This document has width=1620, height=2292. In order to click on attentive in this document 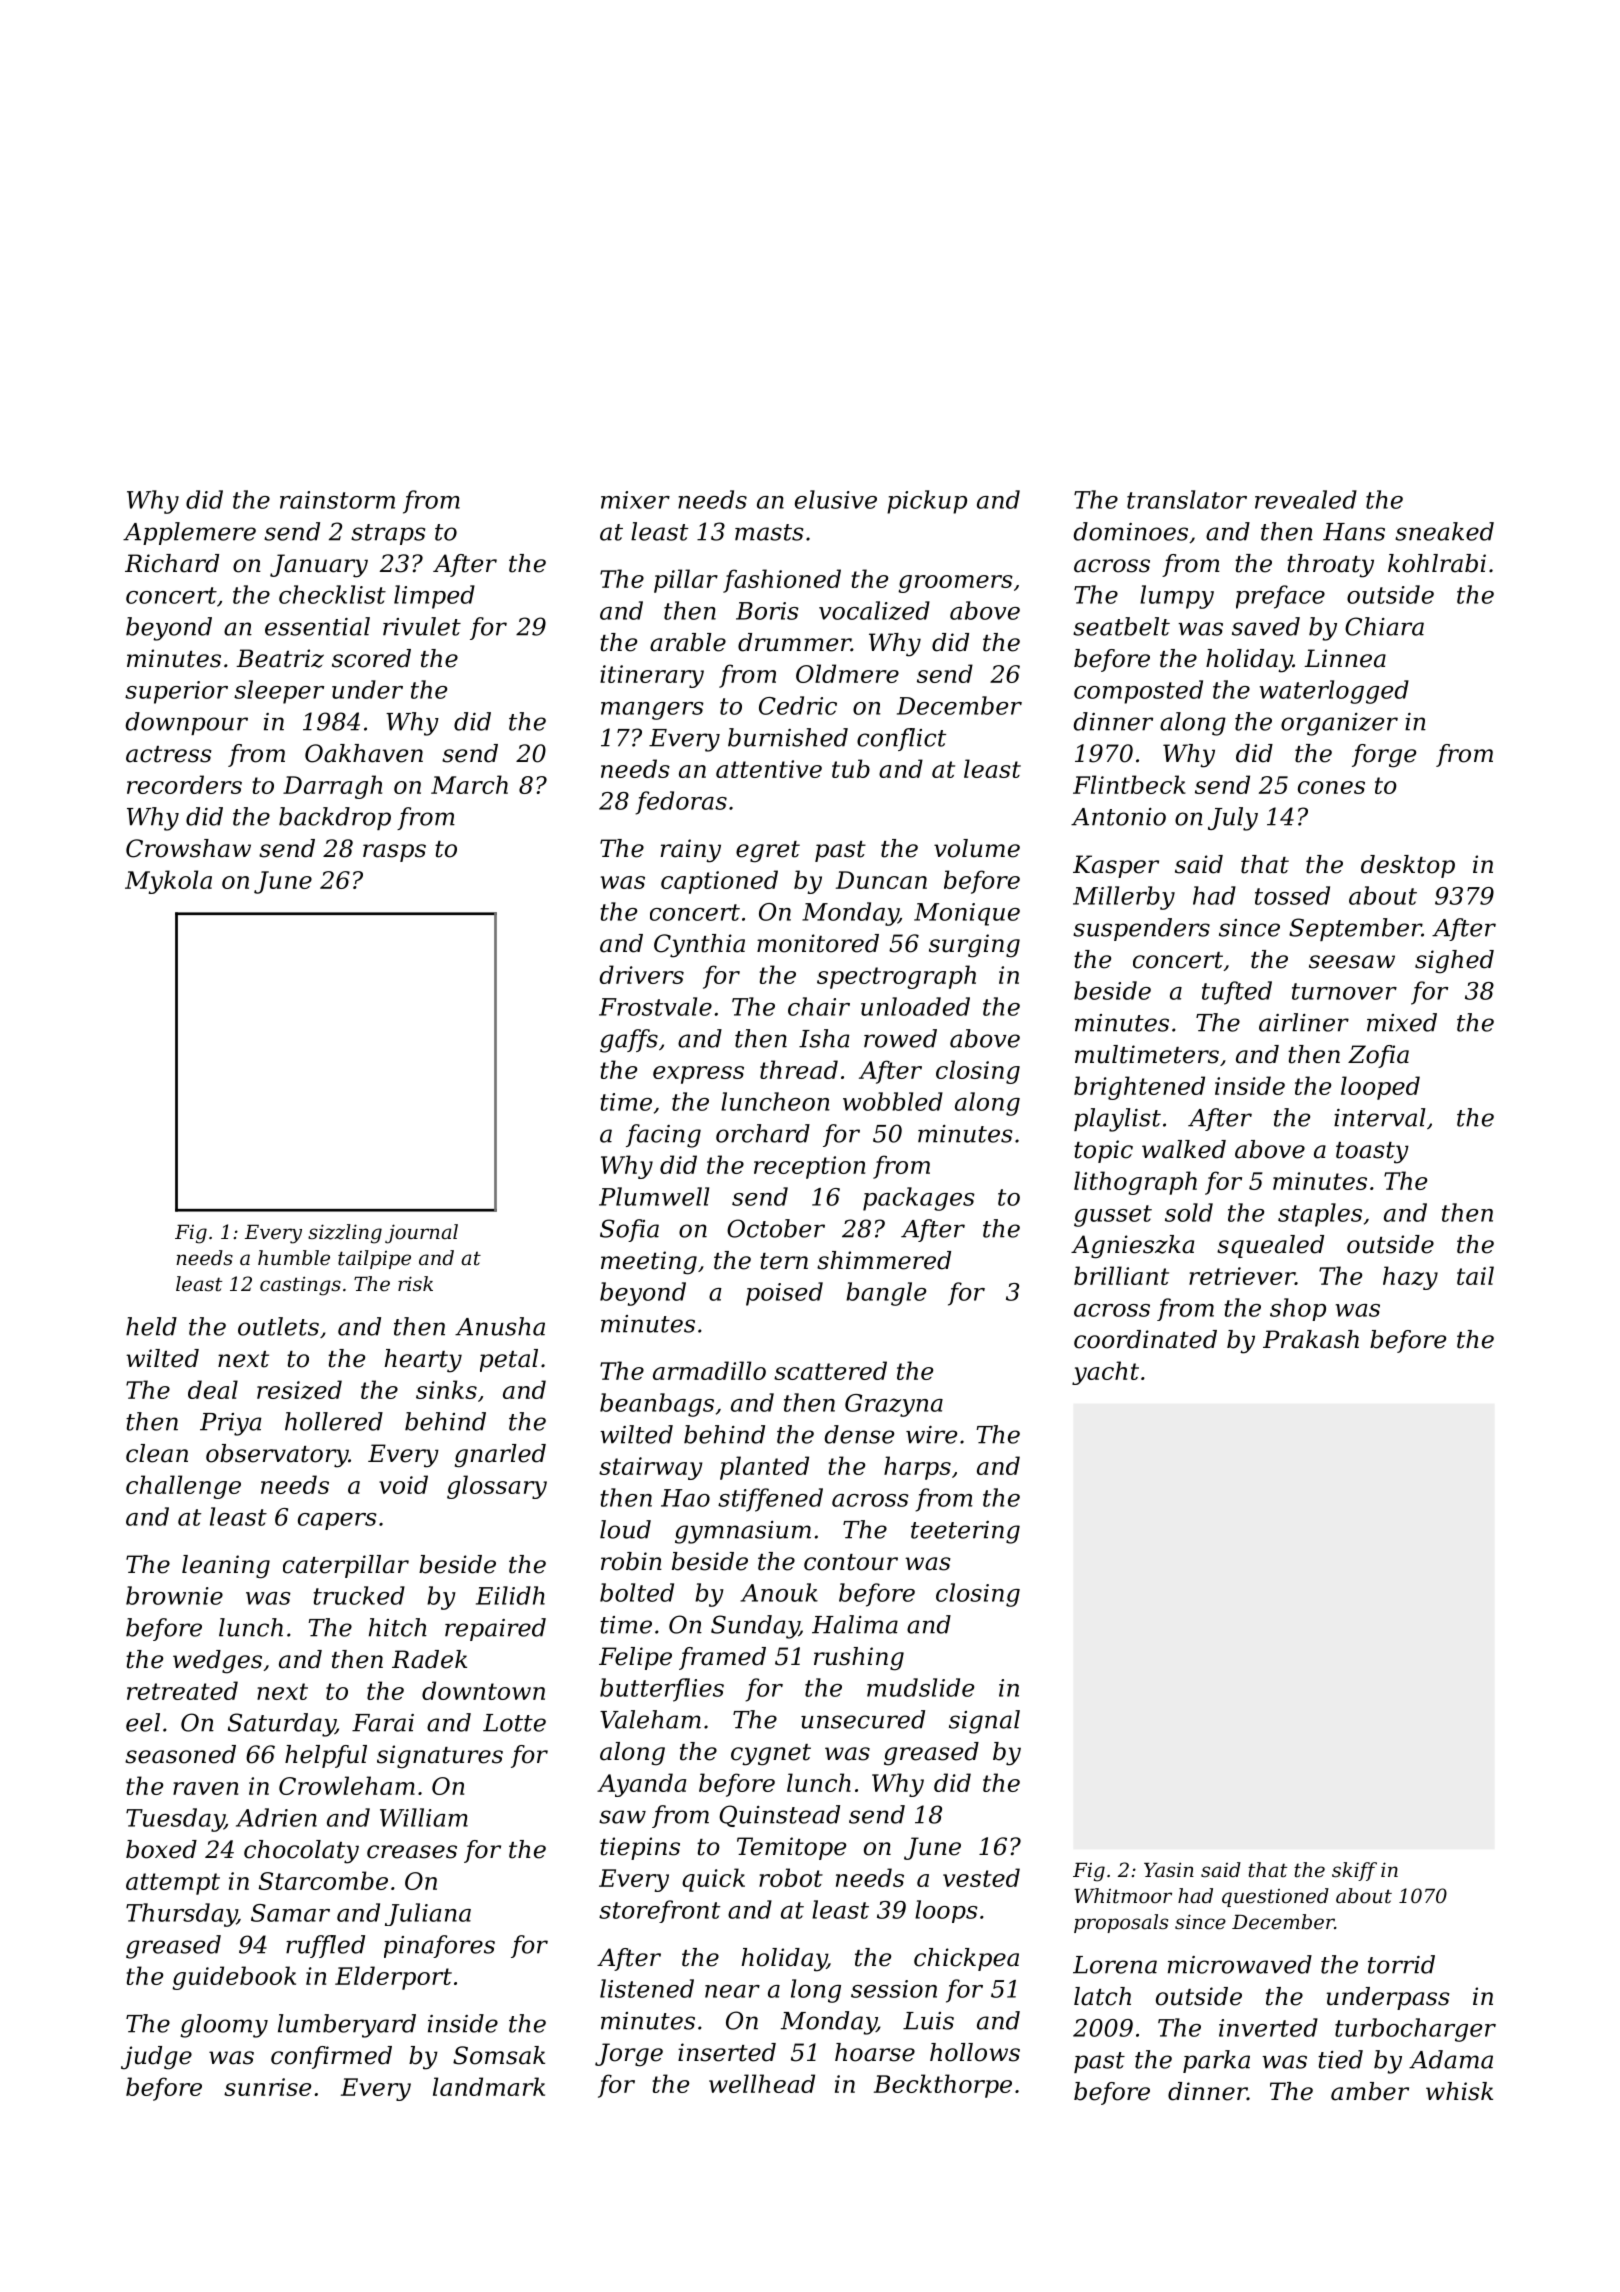, I will do `click(769, 769)`.
